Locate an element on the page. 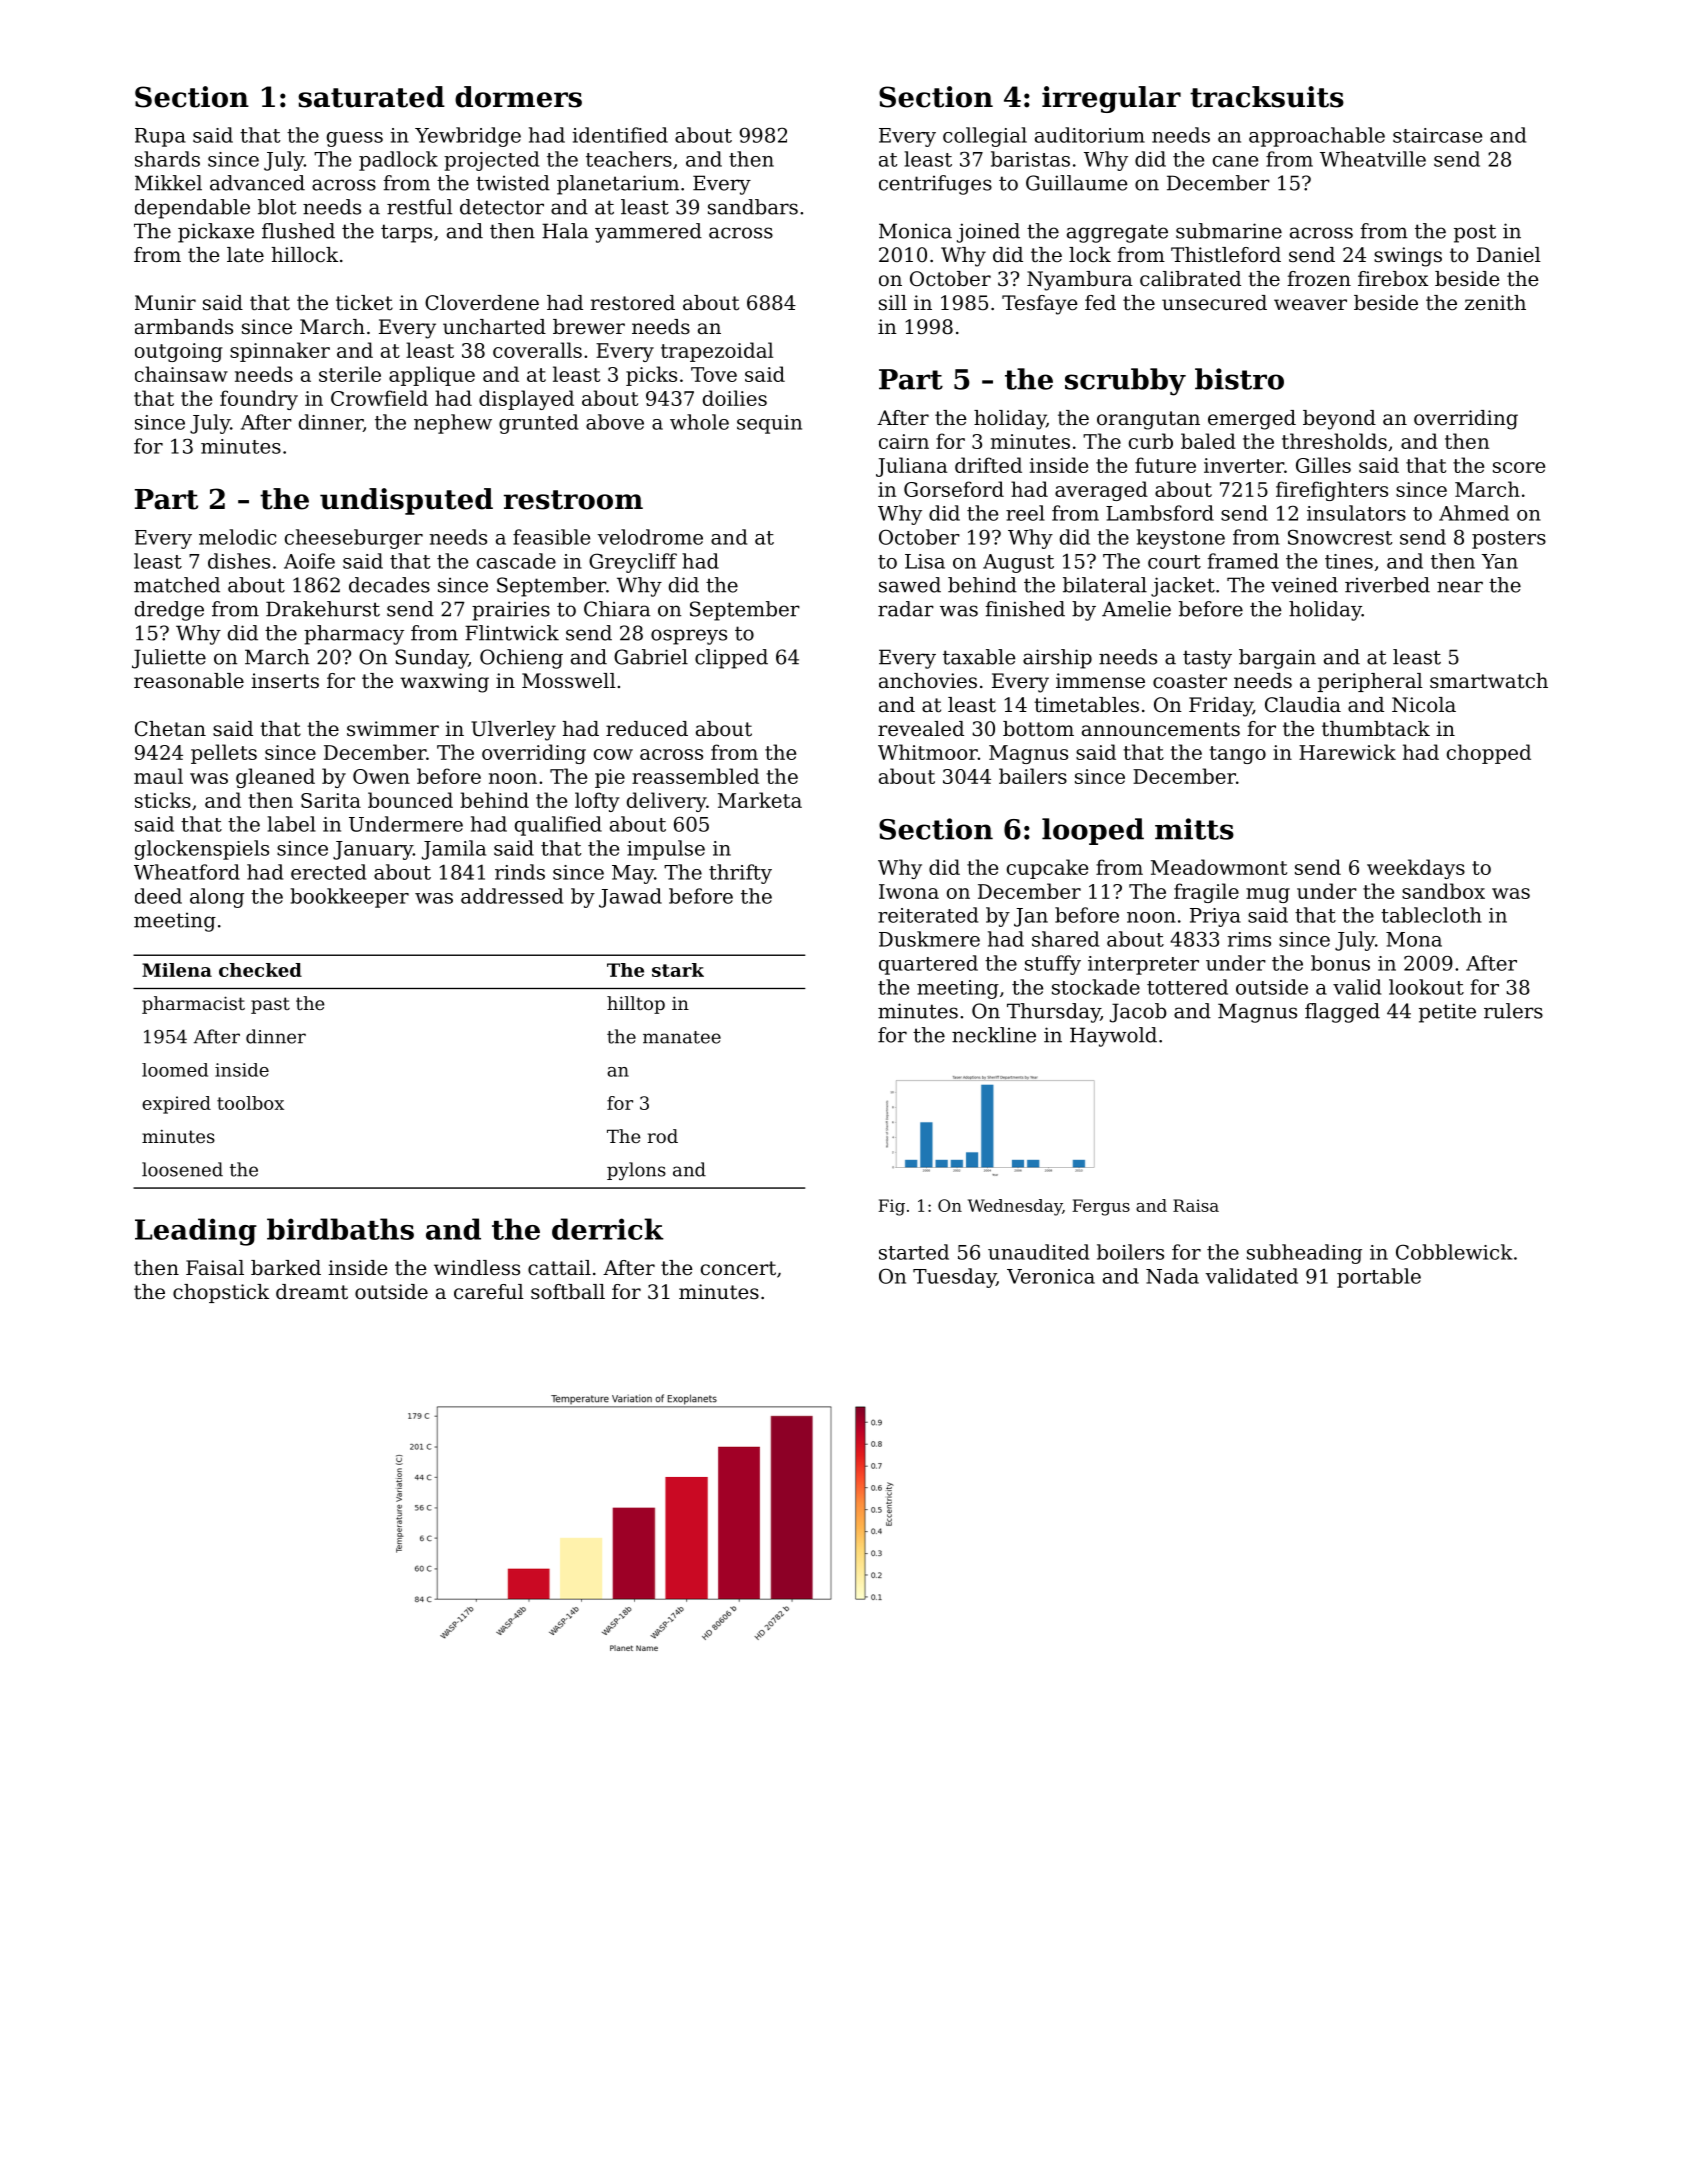 The width and height of the image is (1683, 2178). Claudia is located at coordinates (1303, 705).
